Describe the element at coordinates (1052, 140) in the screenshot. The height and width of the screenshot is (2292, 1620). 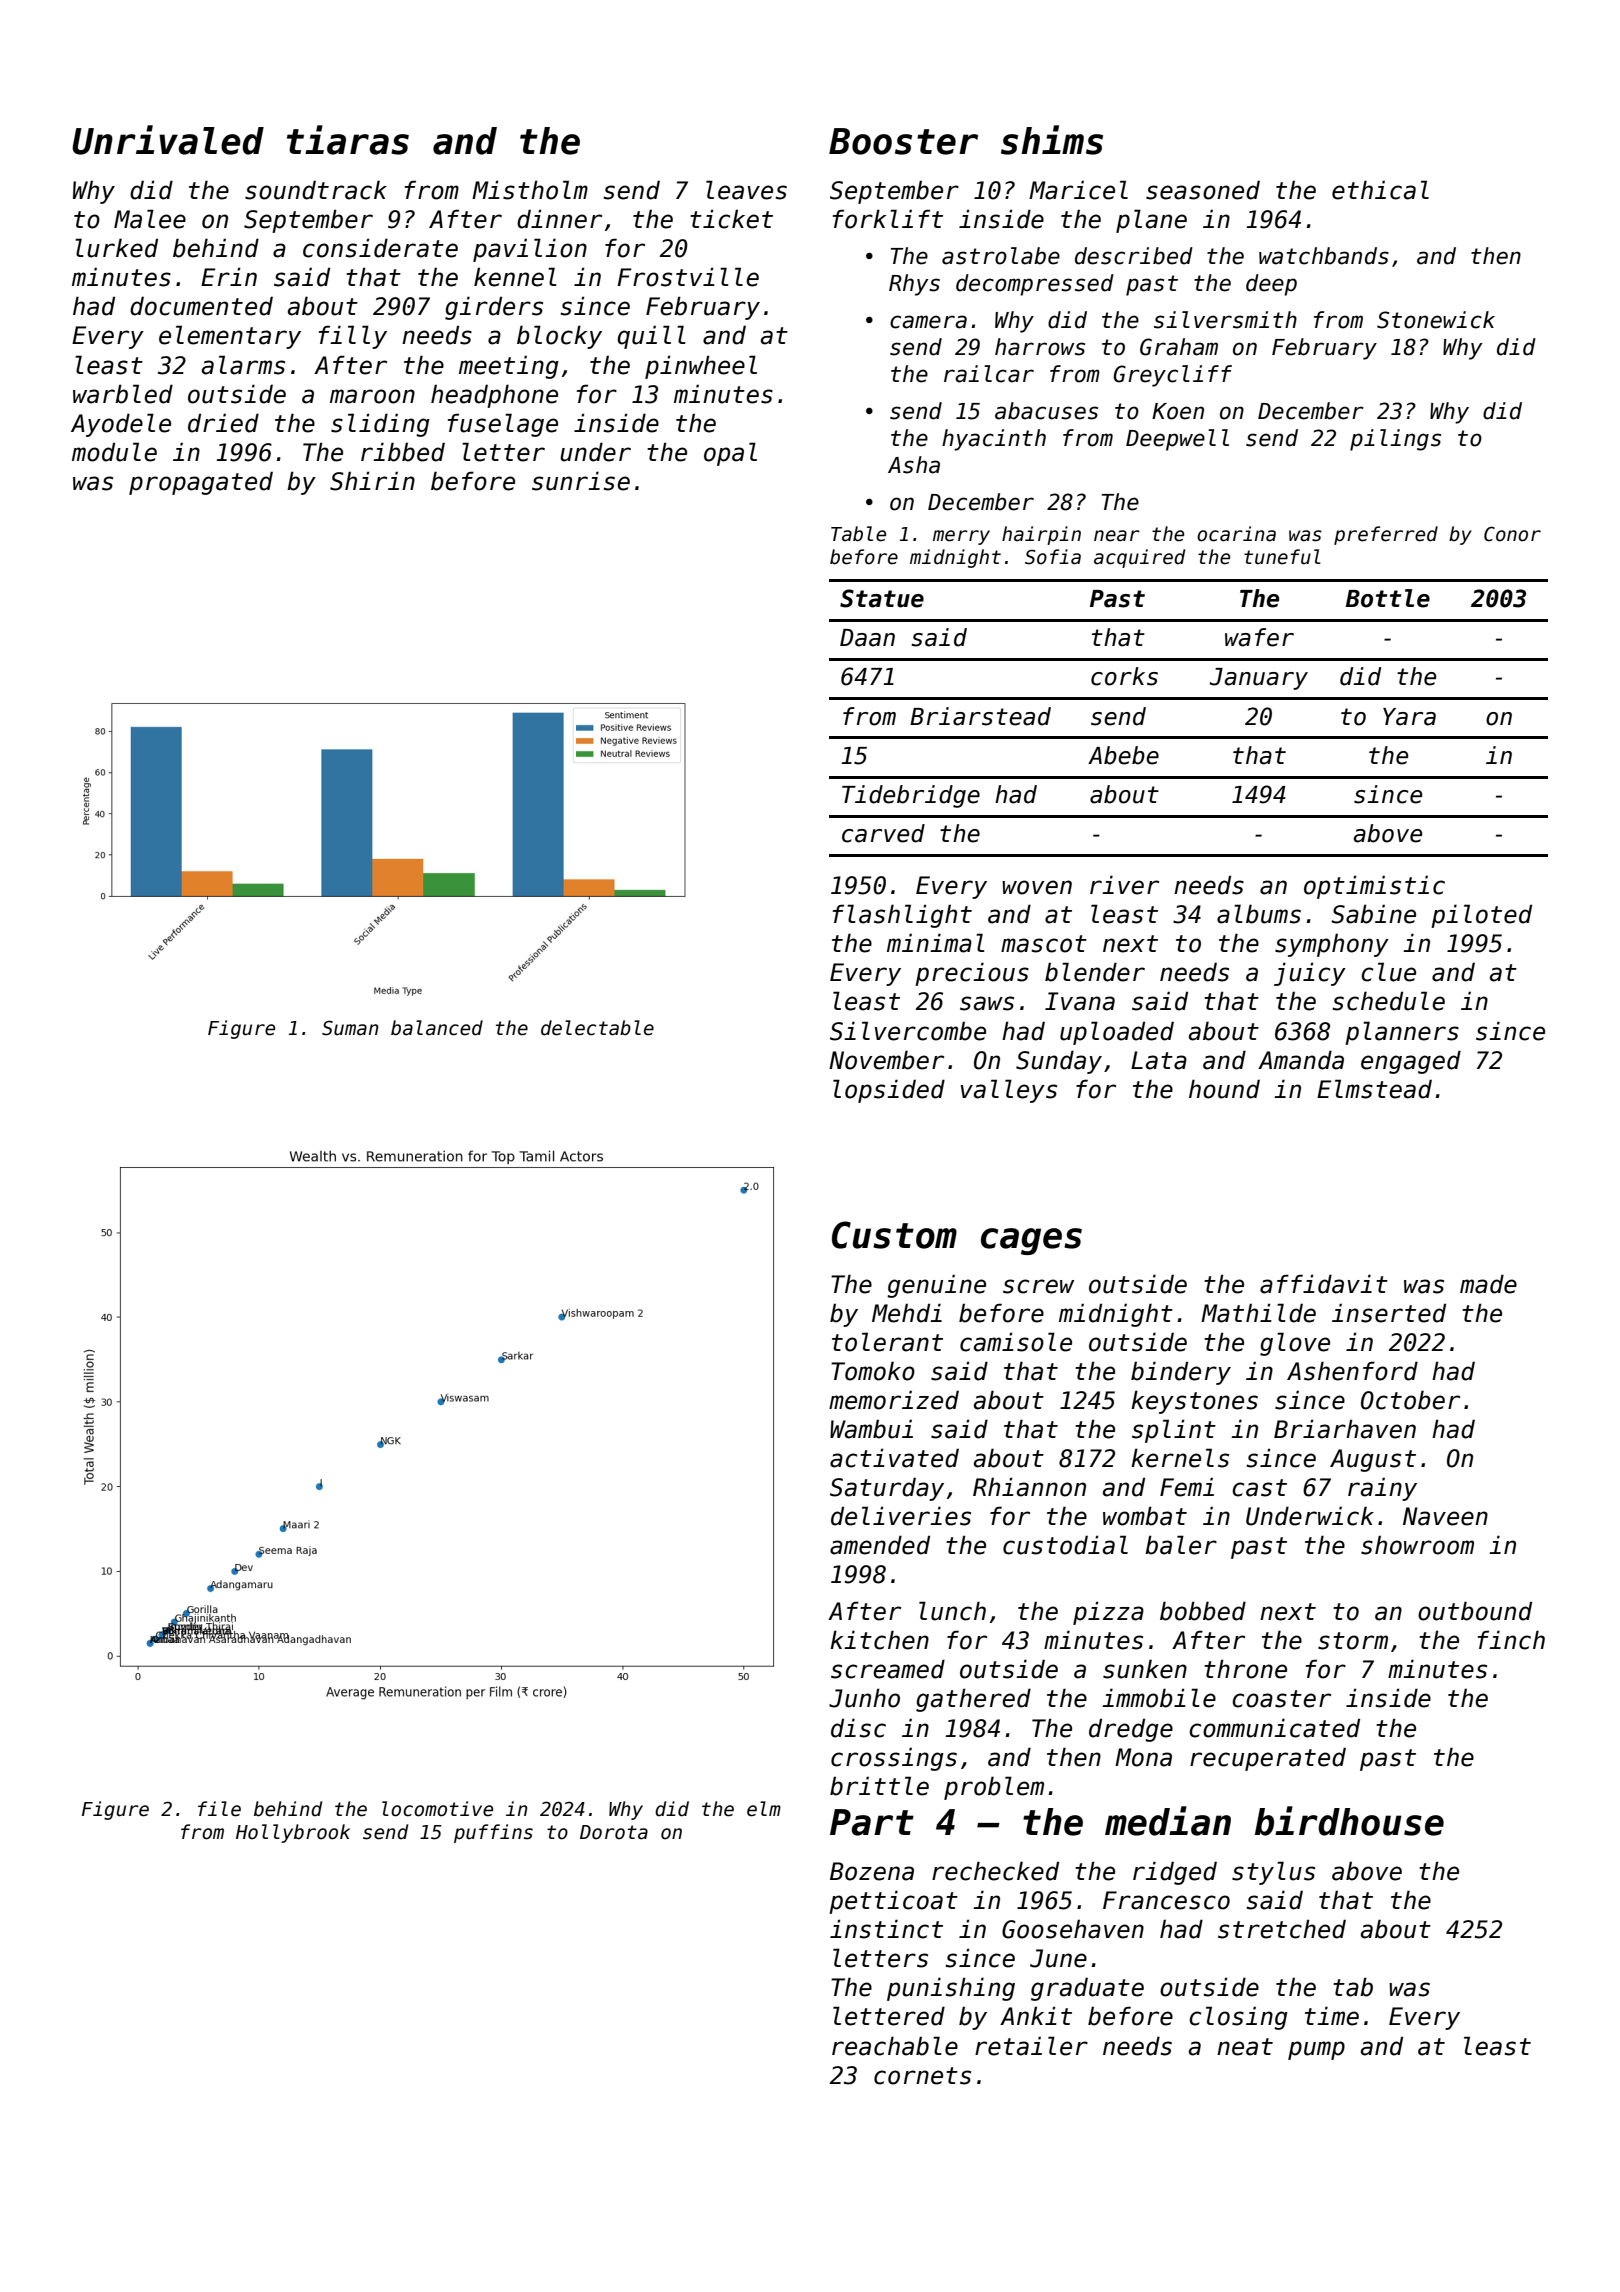
I see `shims` at that location.
